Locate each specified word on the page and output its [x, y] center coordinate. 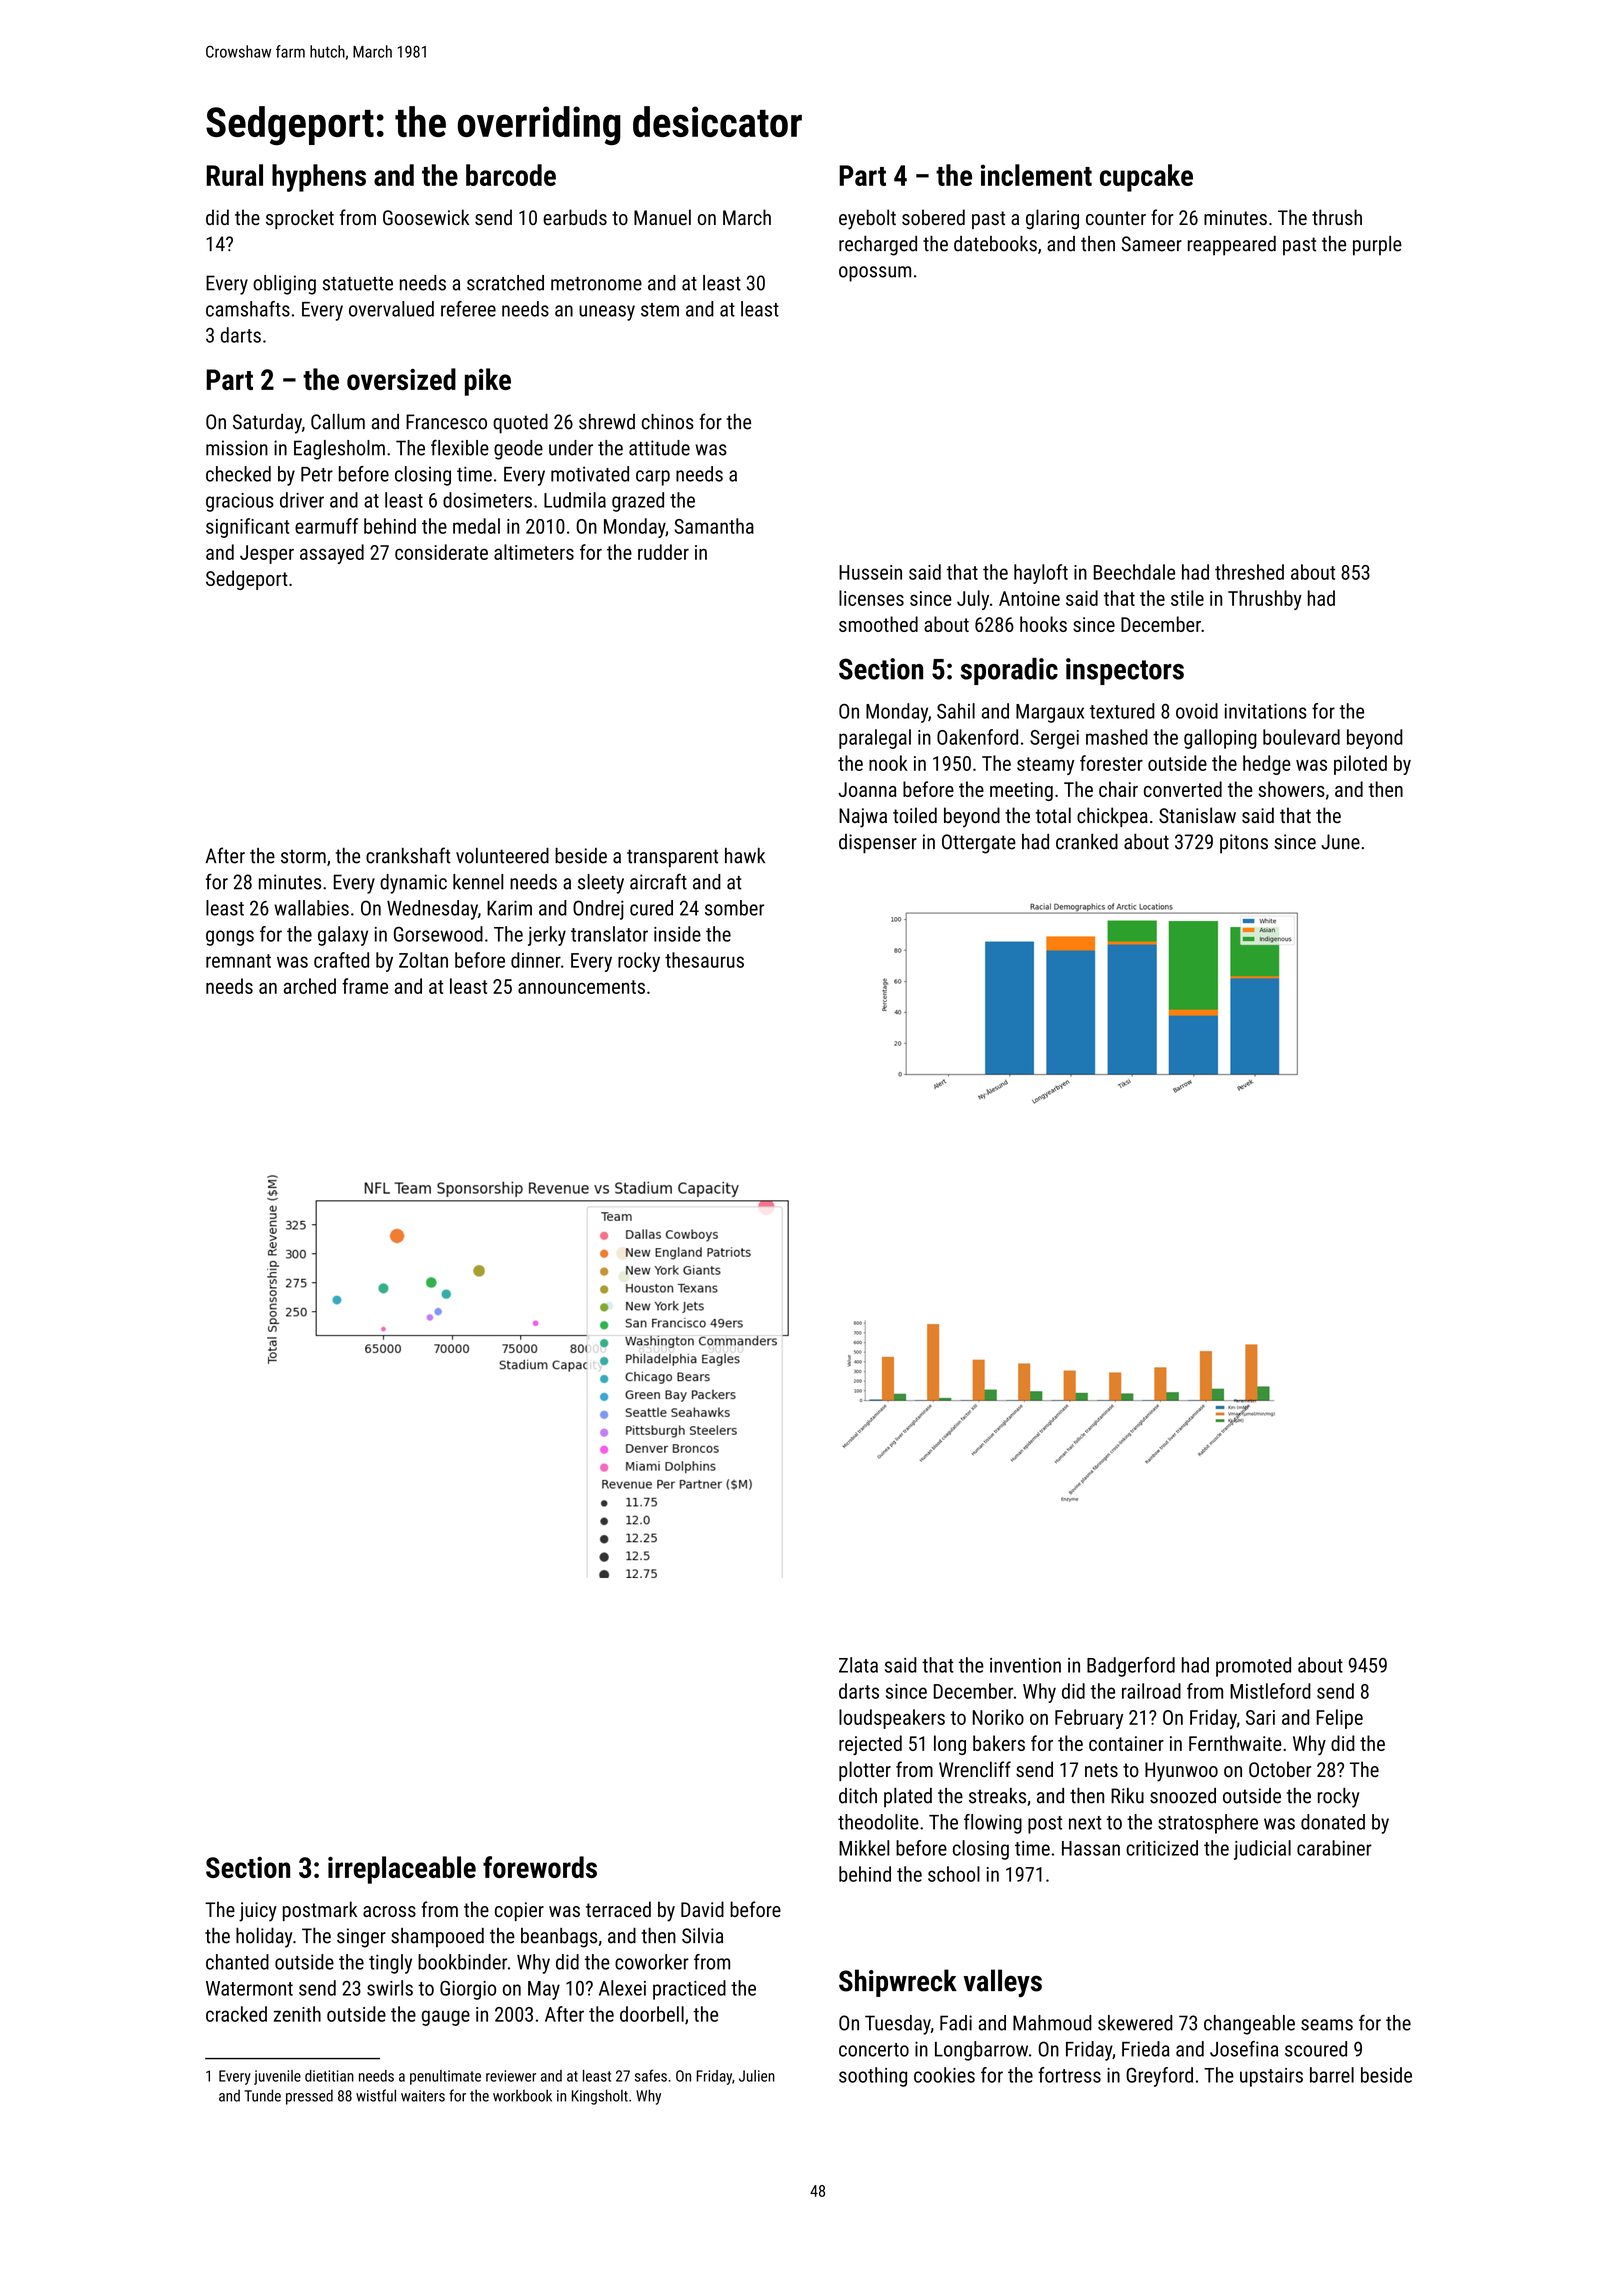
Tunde [262, 2095]
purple [1377, 246]
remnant [238, 961]
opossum [875, 274]
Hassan [1091, 1848]
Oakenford [977, 737]
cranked [1087, 842]
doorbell [652, 2014]
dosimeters [487, 500]
